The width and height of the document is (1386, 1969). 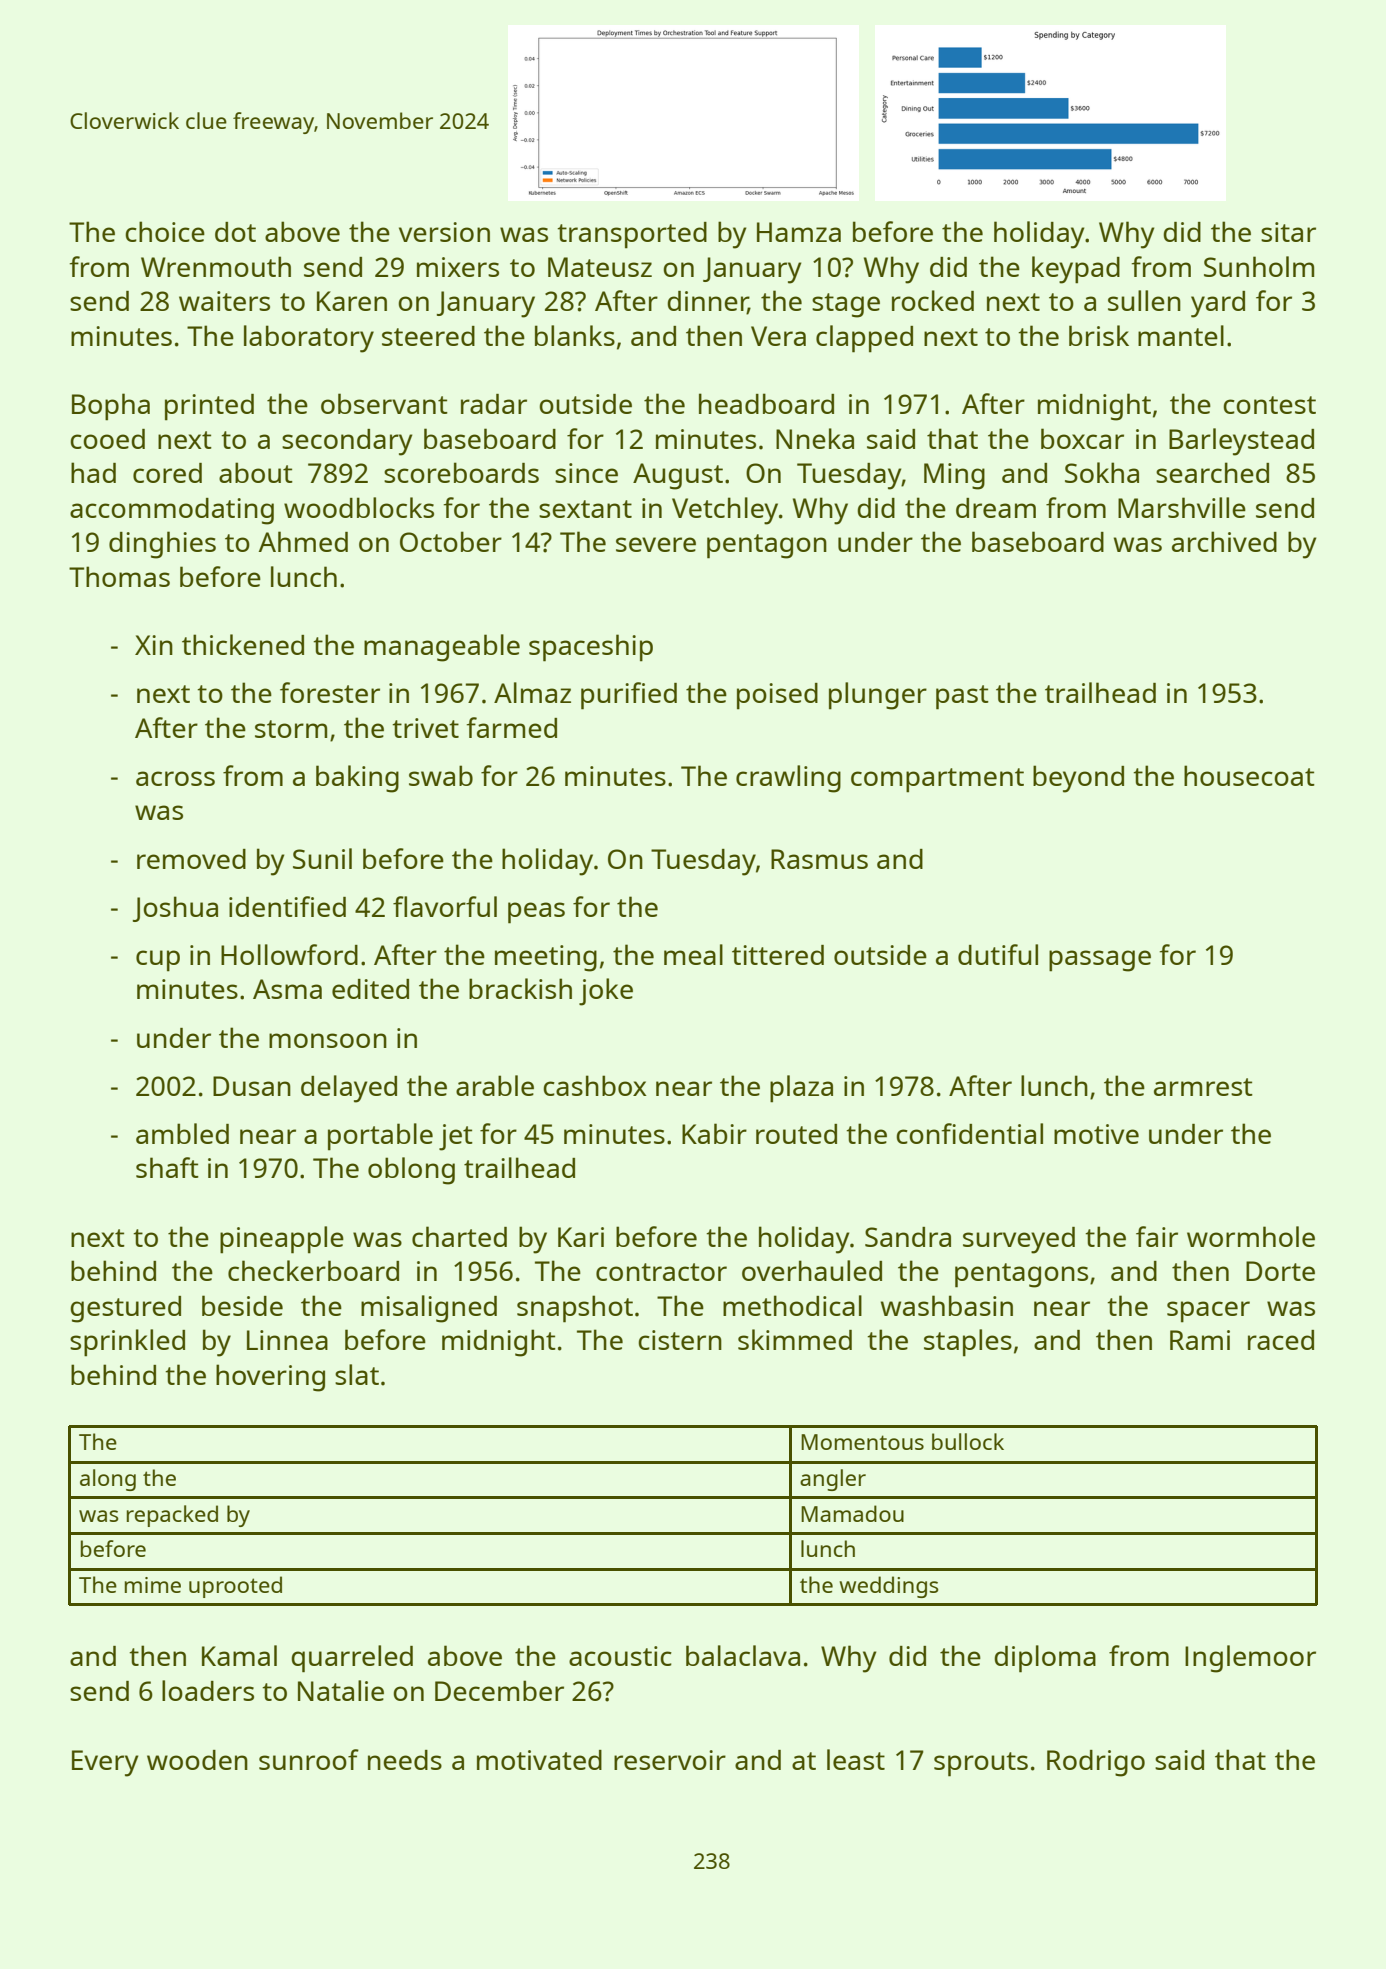 What do you see at coordinates (725, 511) in the document?
I see `Vetchley` at bounding box center [725, 511].
